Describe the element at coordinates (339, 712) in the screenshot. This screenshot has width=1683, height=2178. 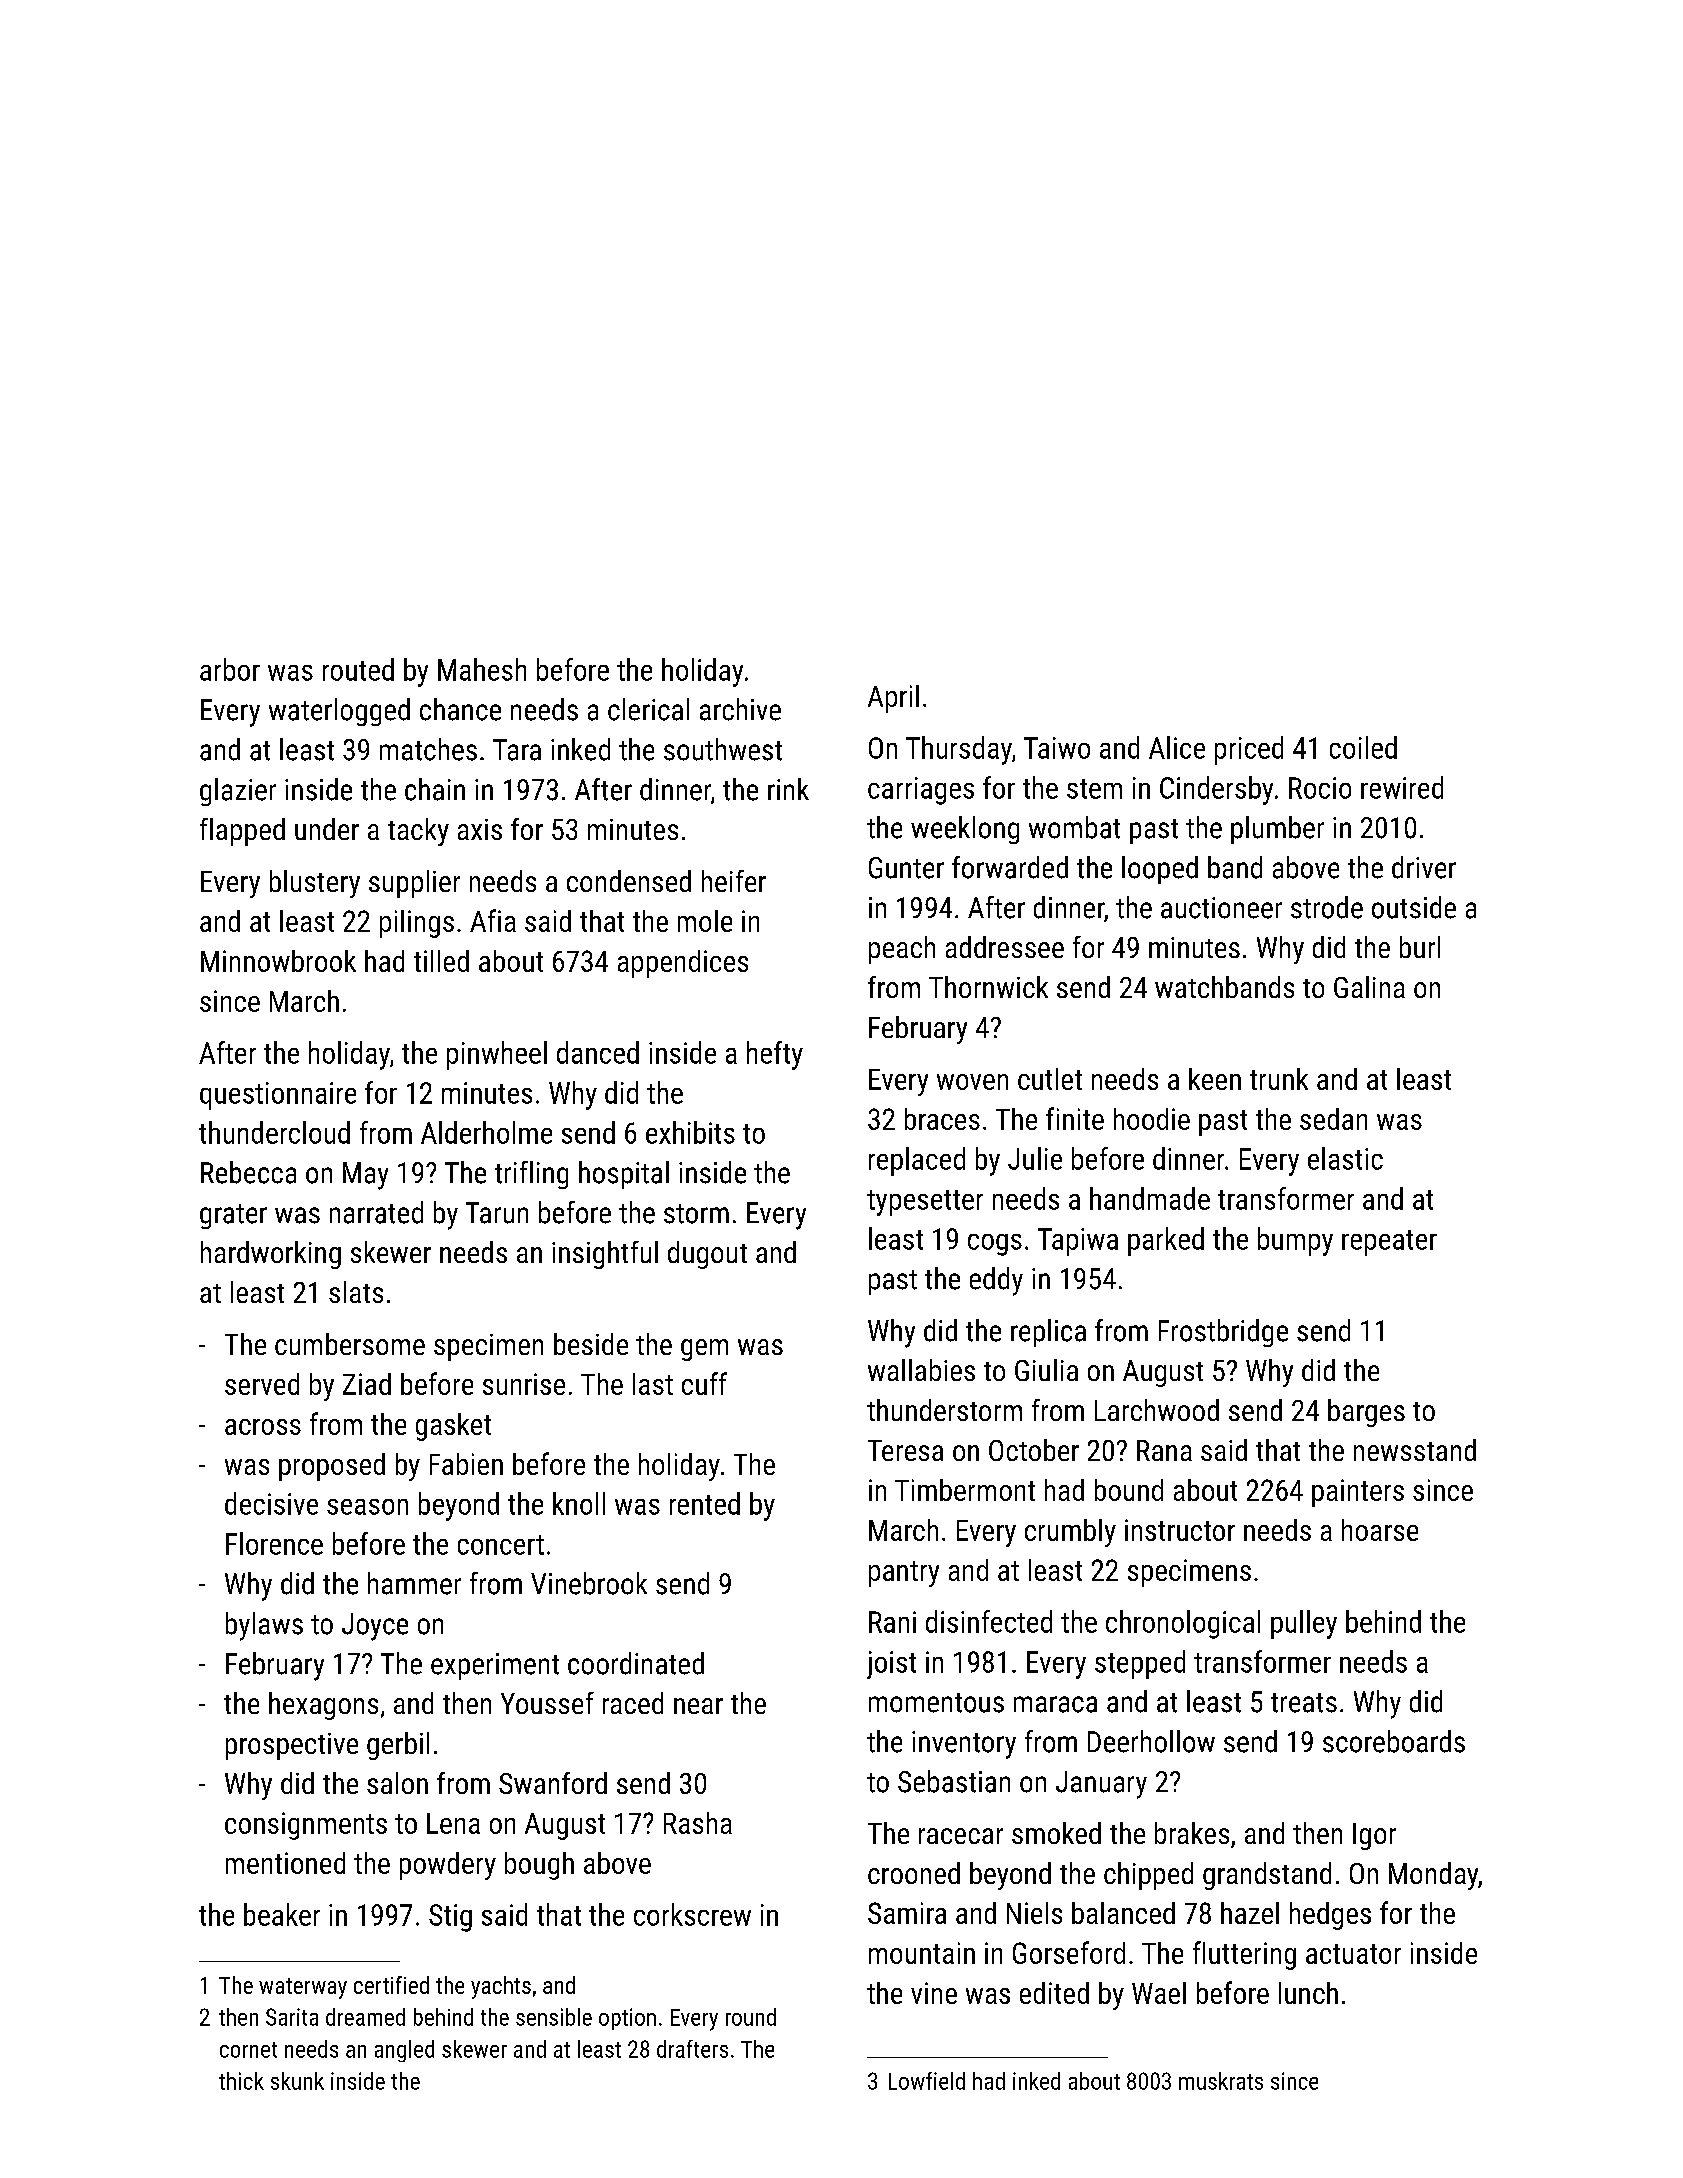
I see `waterlogged` at that location.
